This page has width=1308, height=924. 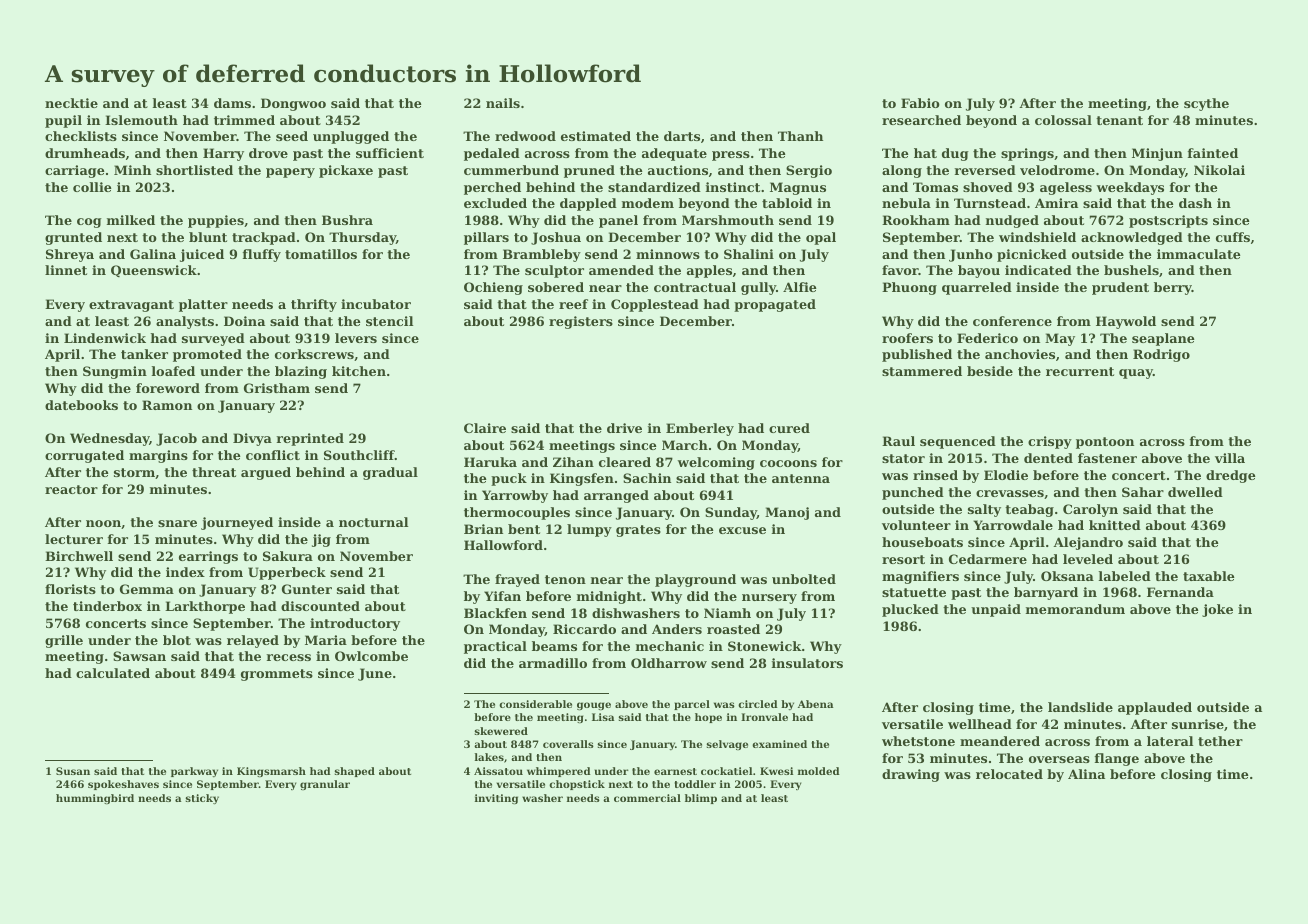 What do you see at coordinates (321, 540) in the page?
I see `jig` at bounding box center [321, 540].
